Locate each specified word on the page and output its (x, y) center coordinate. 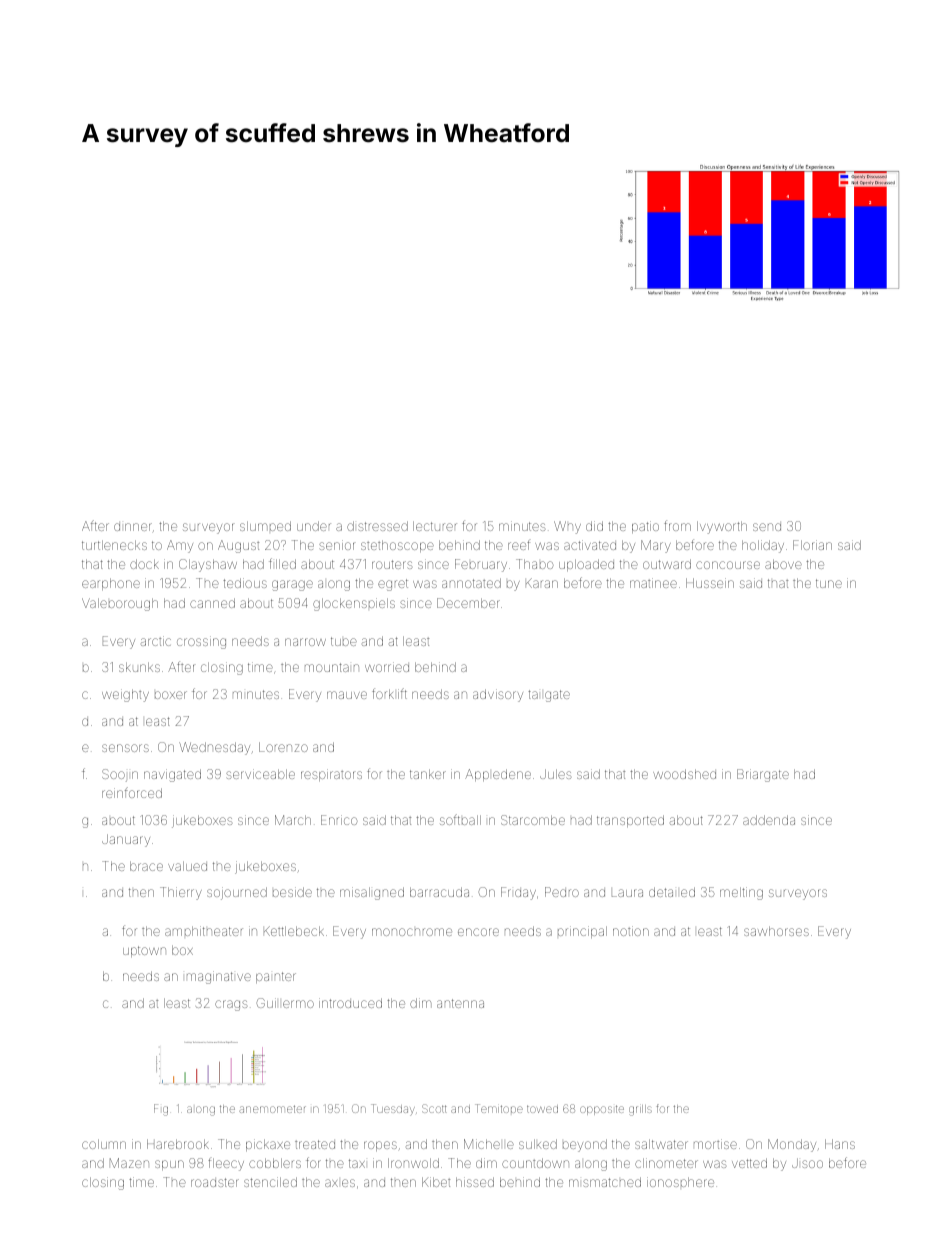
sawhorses (776, 931)
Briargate (763, 775)
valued (187, 866)
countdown (535, 1163)
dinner (133, 527)
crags (231, 1005)
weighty (125, 695)
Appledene (498, 775)
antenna (460, 1003)
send (767, 527)
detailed (672, 892)
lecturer (435, 526)
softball (460, 819)
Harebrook (178, 1144)
